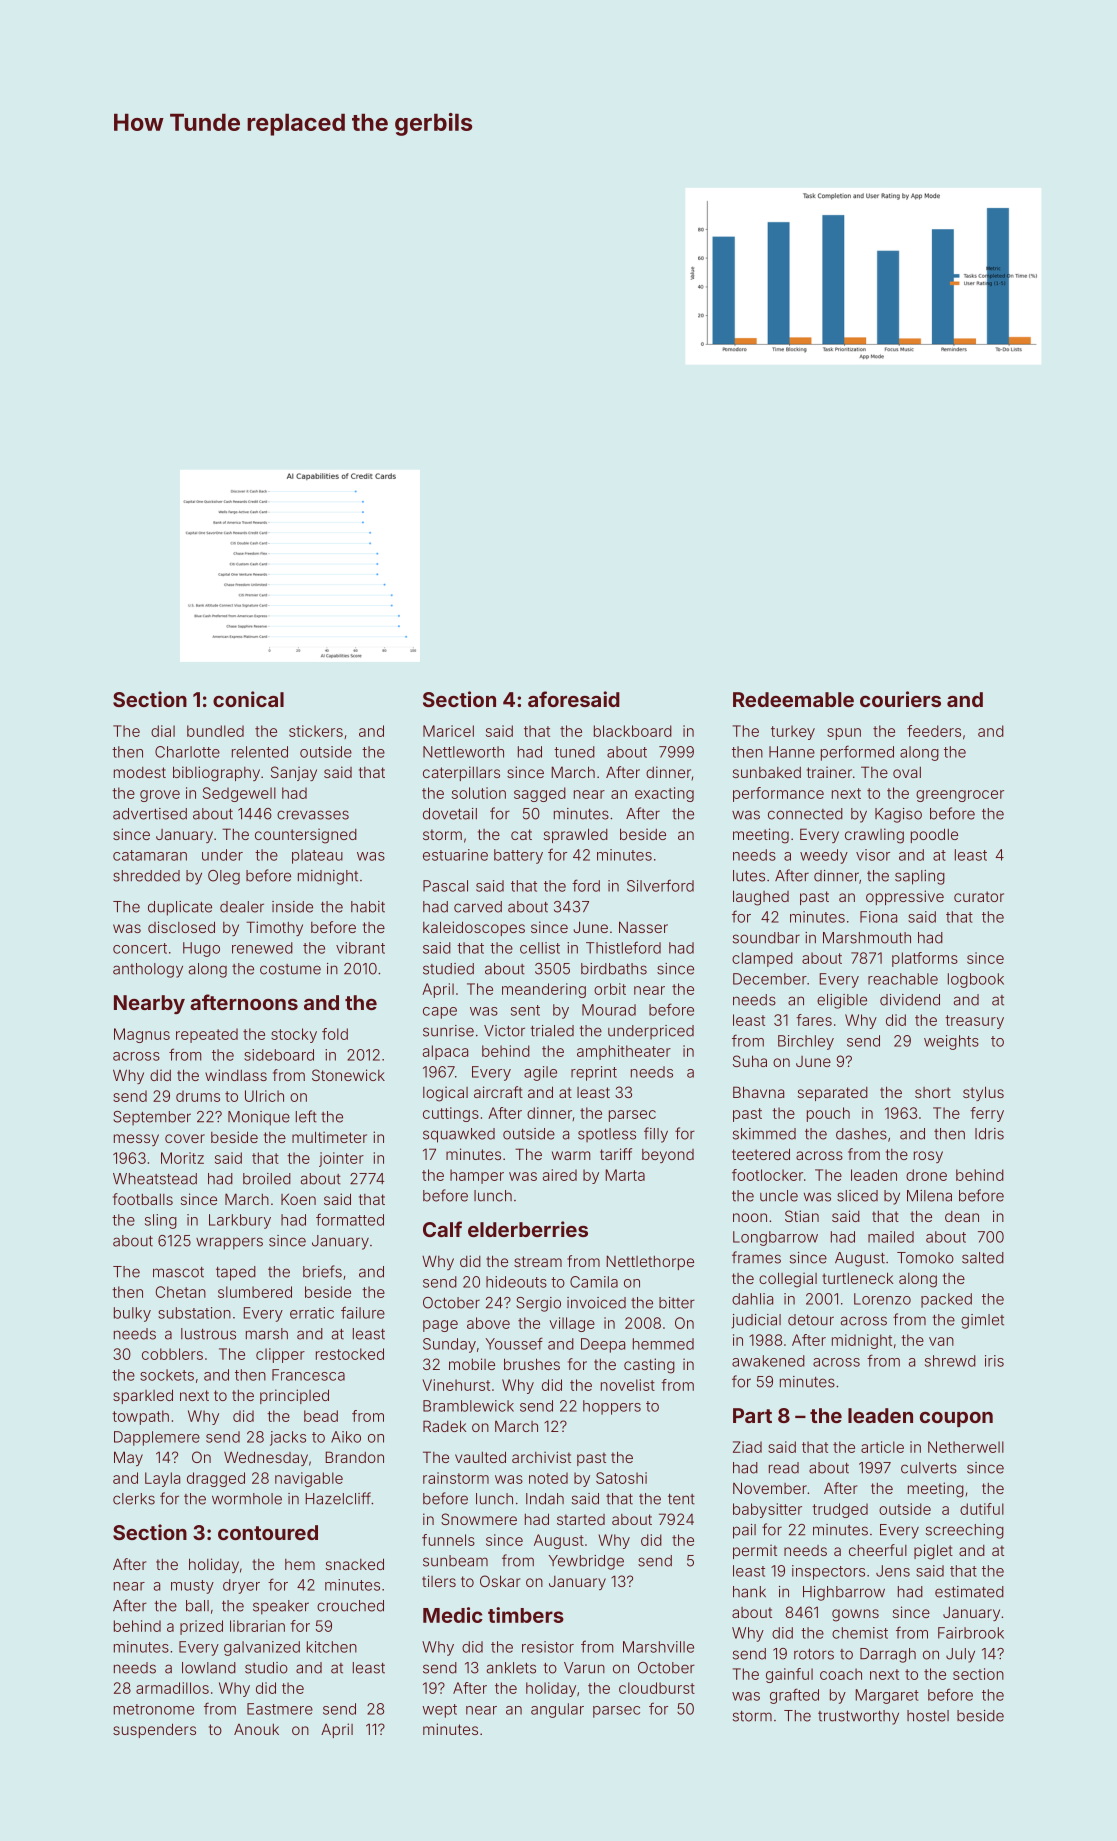  What do you see at coordinates (154, 1730) in the image?
I see `suspenders` at bounding box center [154, 1730].
